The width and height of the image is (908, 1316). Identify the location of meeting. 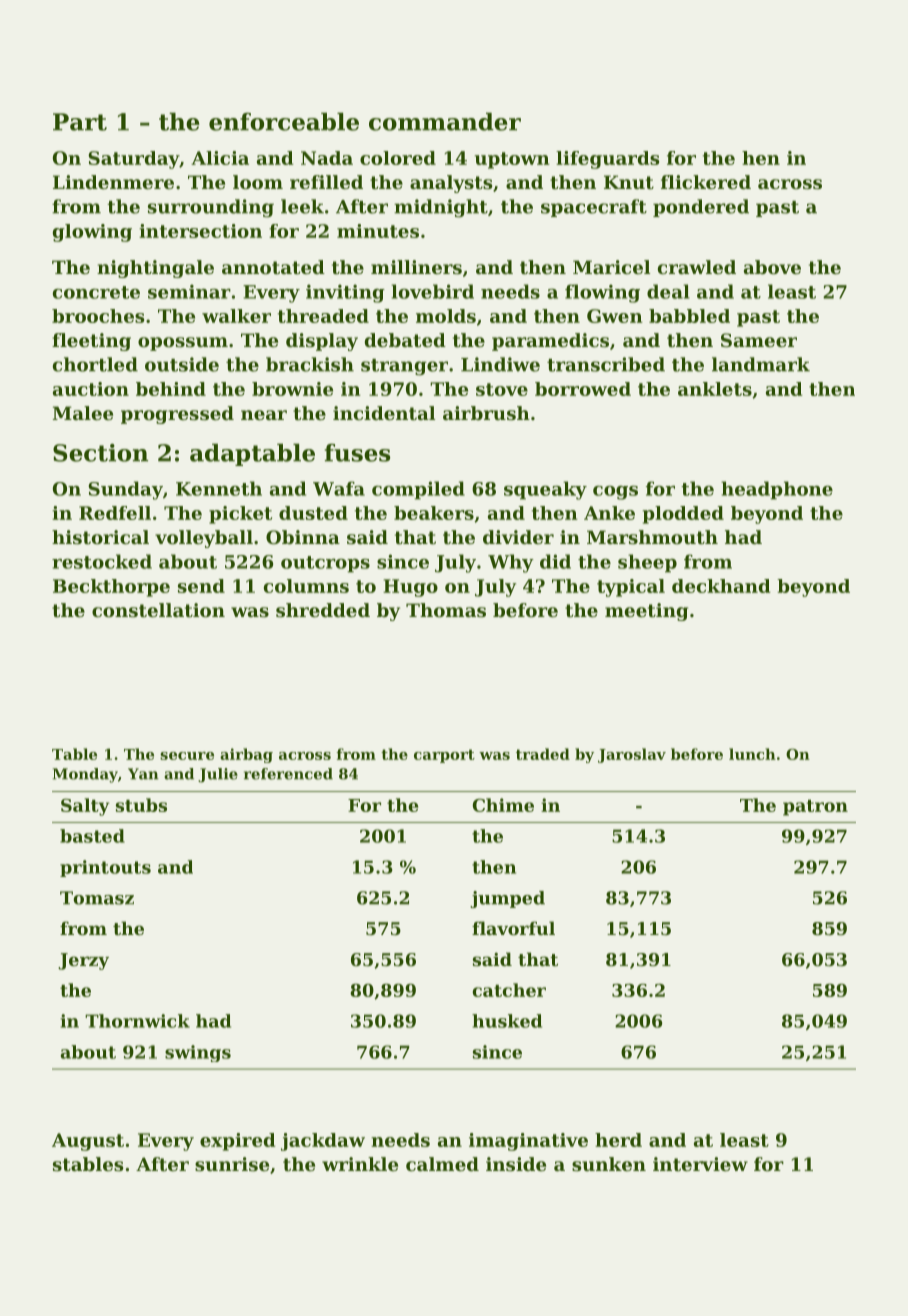
(646, 612).
